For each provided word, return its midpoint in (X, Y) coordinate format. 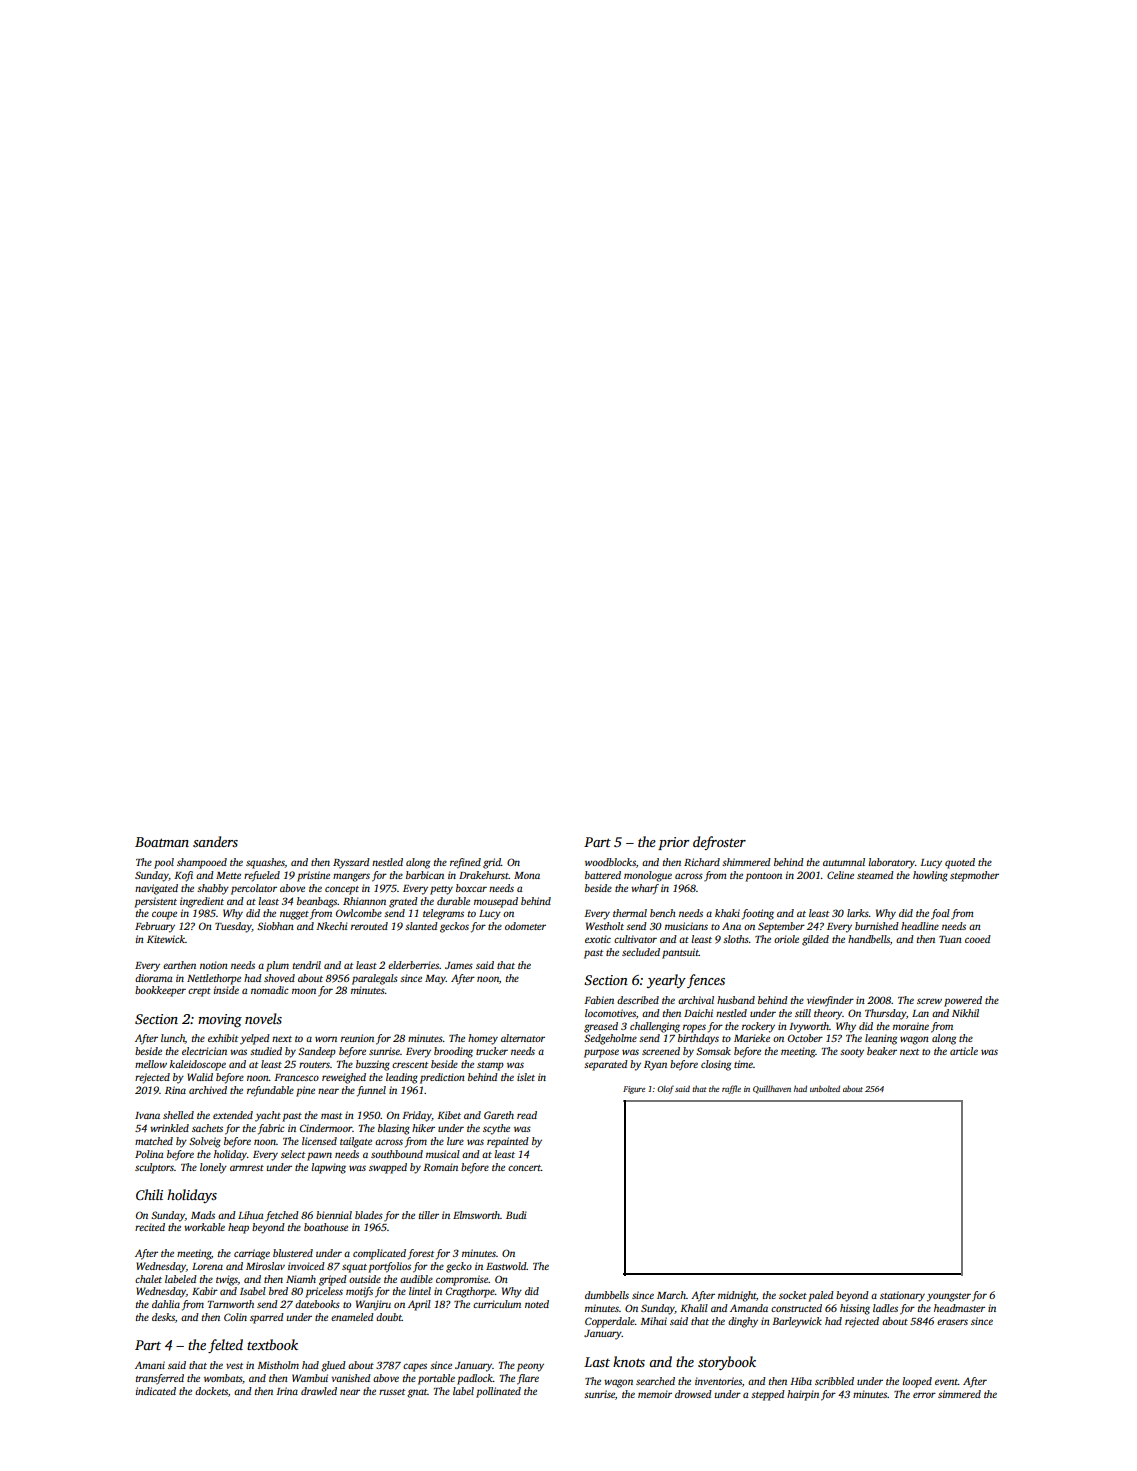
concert (524, 1168)
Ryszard (351, 863)
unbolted (825, 1088)
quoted (960, 863)
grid (492, 863)
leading (402, 1078)
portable (436, 1379)
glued (333, 1366)
